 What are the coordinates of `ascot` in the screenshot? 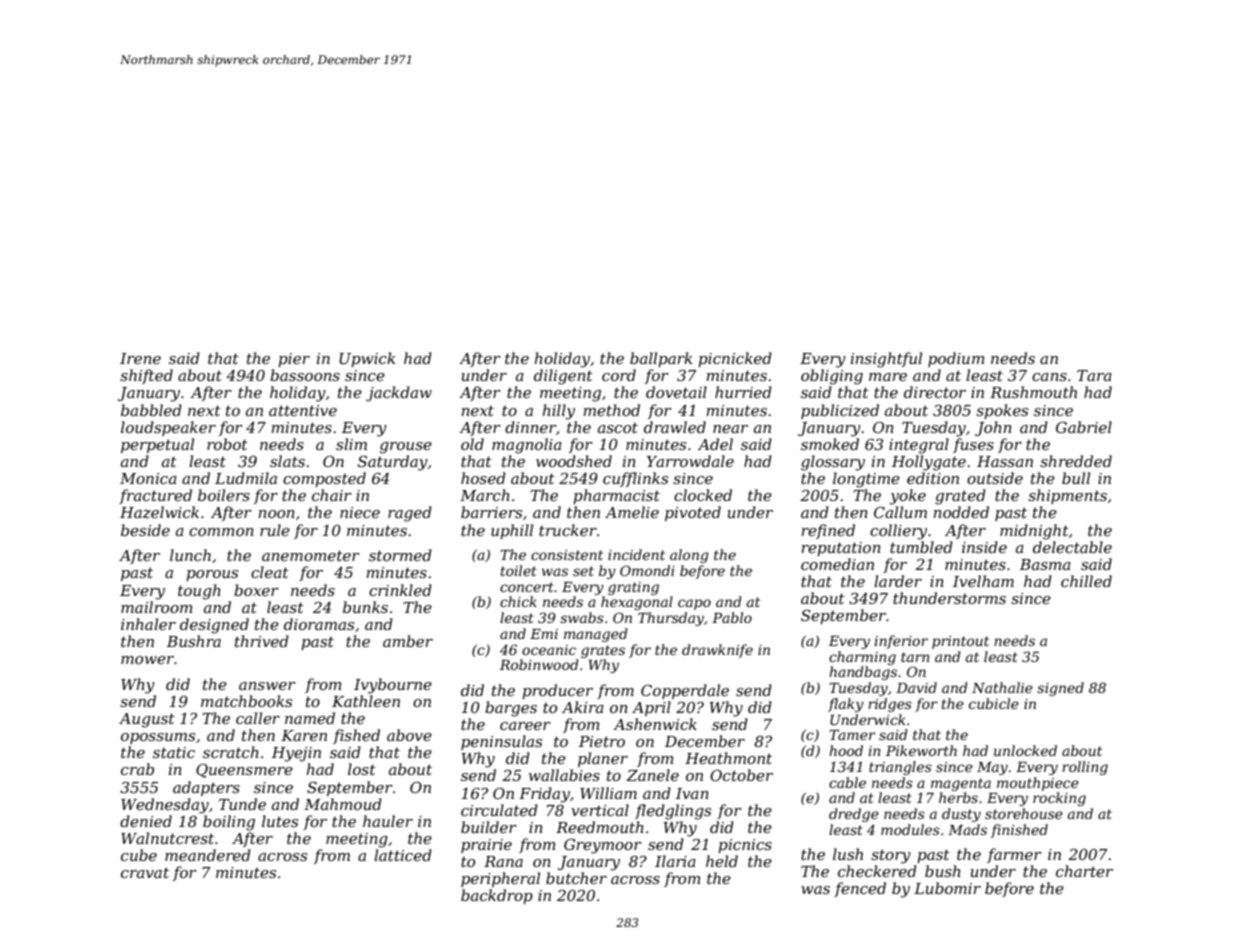 It's located at (618, 428).
